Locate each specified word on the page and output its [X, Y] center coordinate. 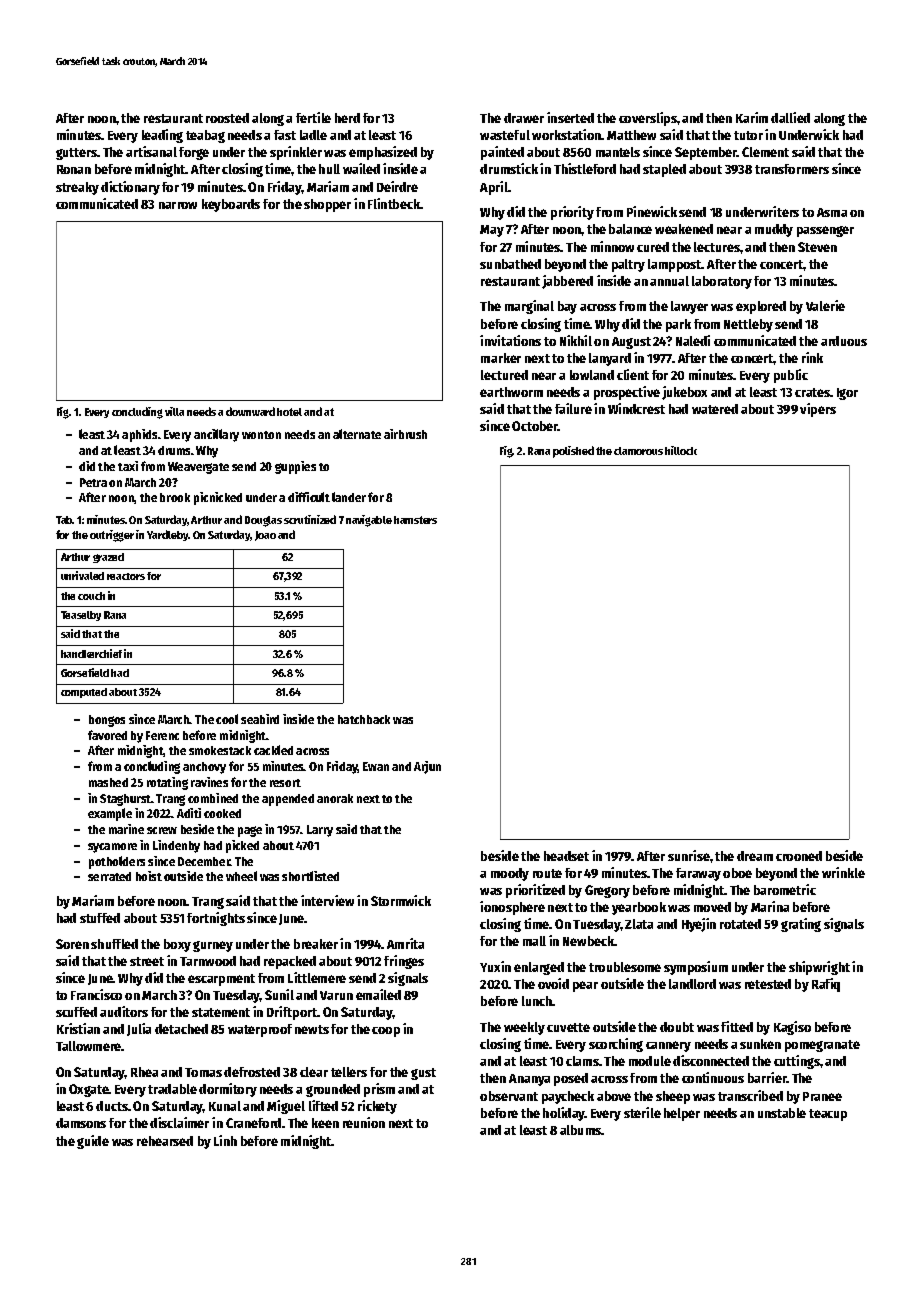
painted [502, 153]
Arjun [427, 767]
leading [162, 136]
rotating [167, 783]
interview [327, 900]
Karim [752, 117]
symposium [696, 968]
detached [181, 1029]
